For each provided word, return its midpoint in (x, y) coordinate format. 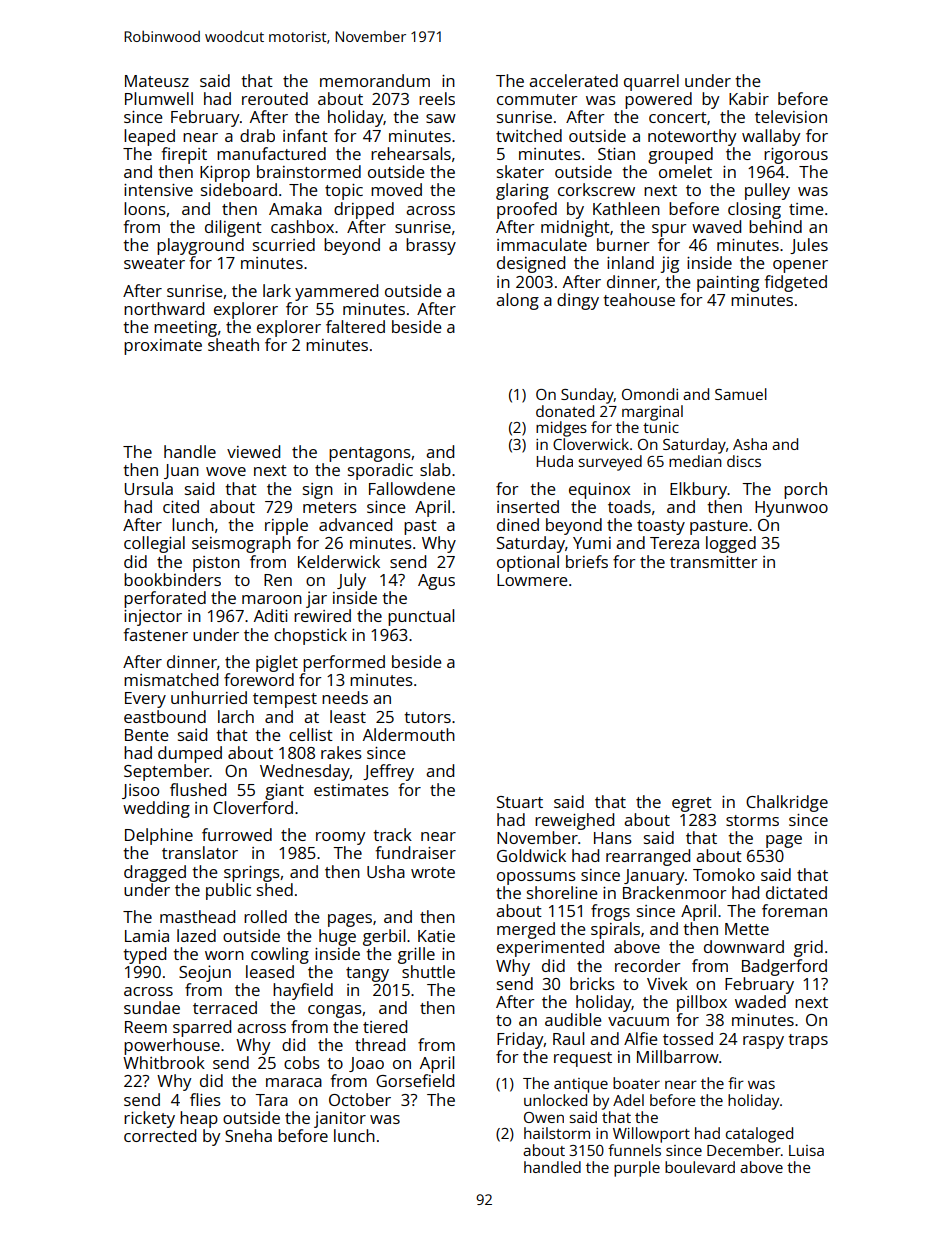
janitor (340, 1119)
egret (692, 804)
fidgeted (795, 283)
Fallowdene (412, 488)
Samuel (741, 394)
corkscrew (596, 189)
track (392, 834)
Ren (278, 580)
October (360, 1099)
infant (305, 135)
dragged (155, 873)
